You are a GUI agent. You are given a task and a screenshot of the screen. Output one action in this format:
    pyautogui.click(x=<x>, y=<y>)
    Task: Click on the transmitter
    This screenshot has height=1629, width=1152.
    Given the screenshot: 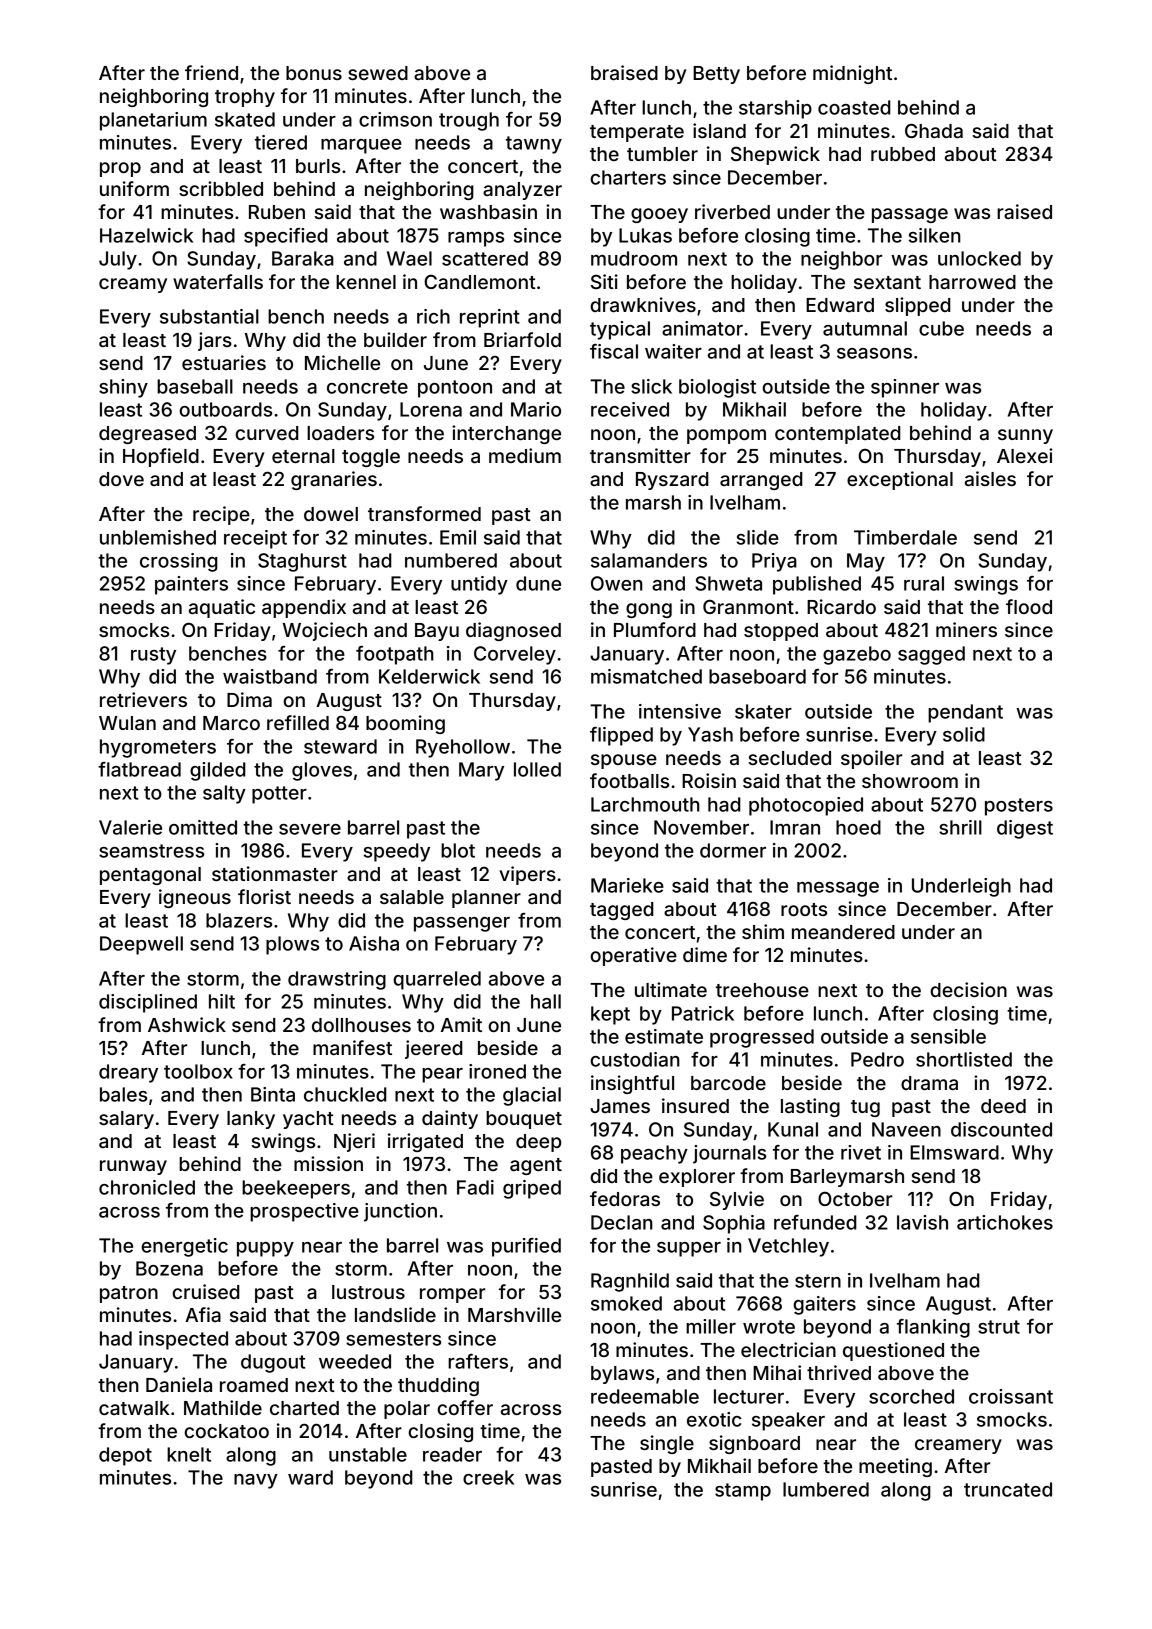 What is the action you would take?
    pyautogui.click(x=640, y=455)
